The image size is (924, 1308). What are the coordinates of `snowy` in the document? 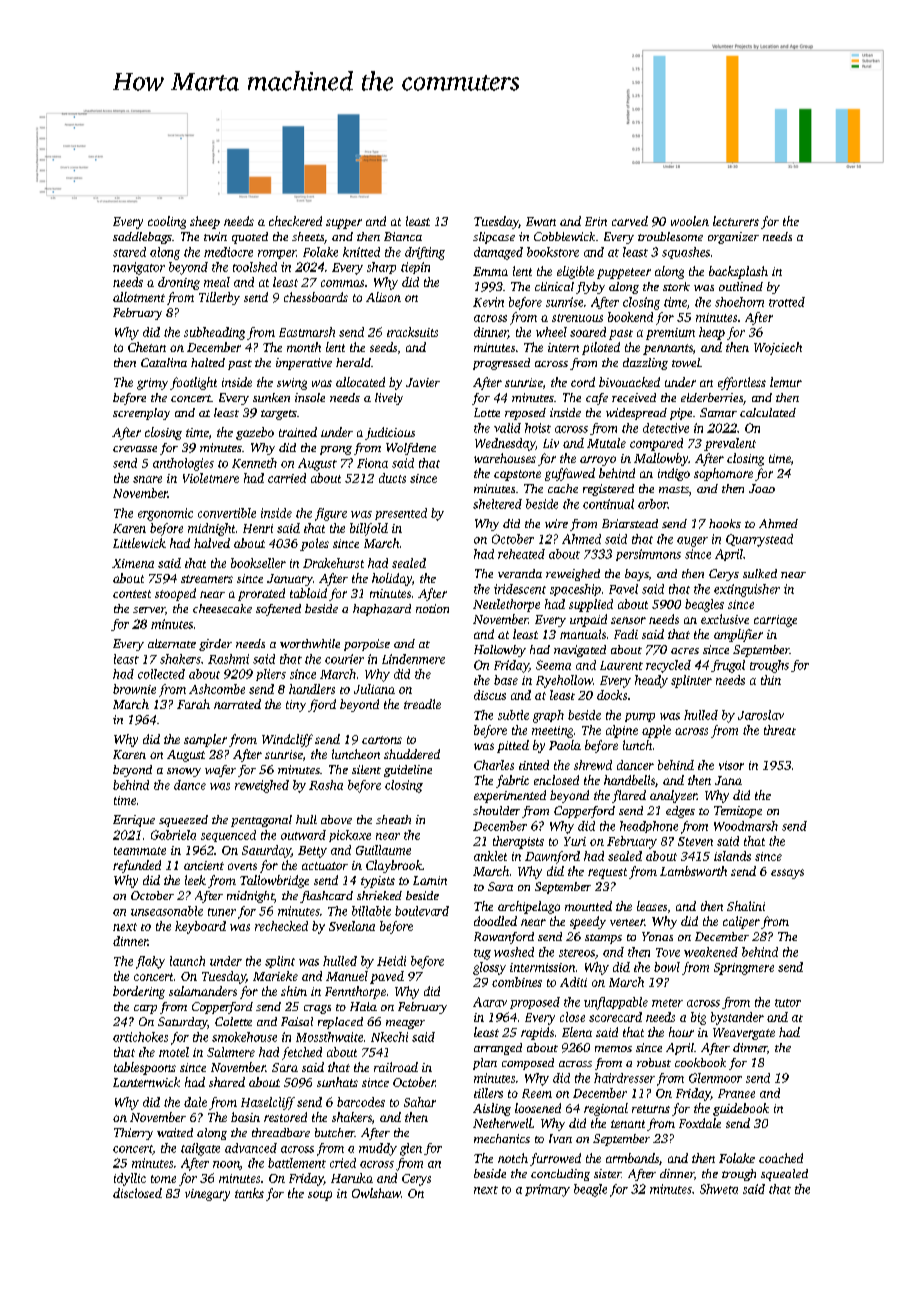 It's located at (184, 772).
